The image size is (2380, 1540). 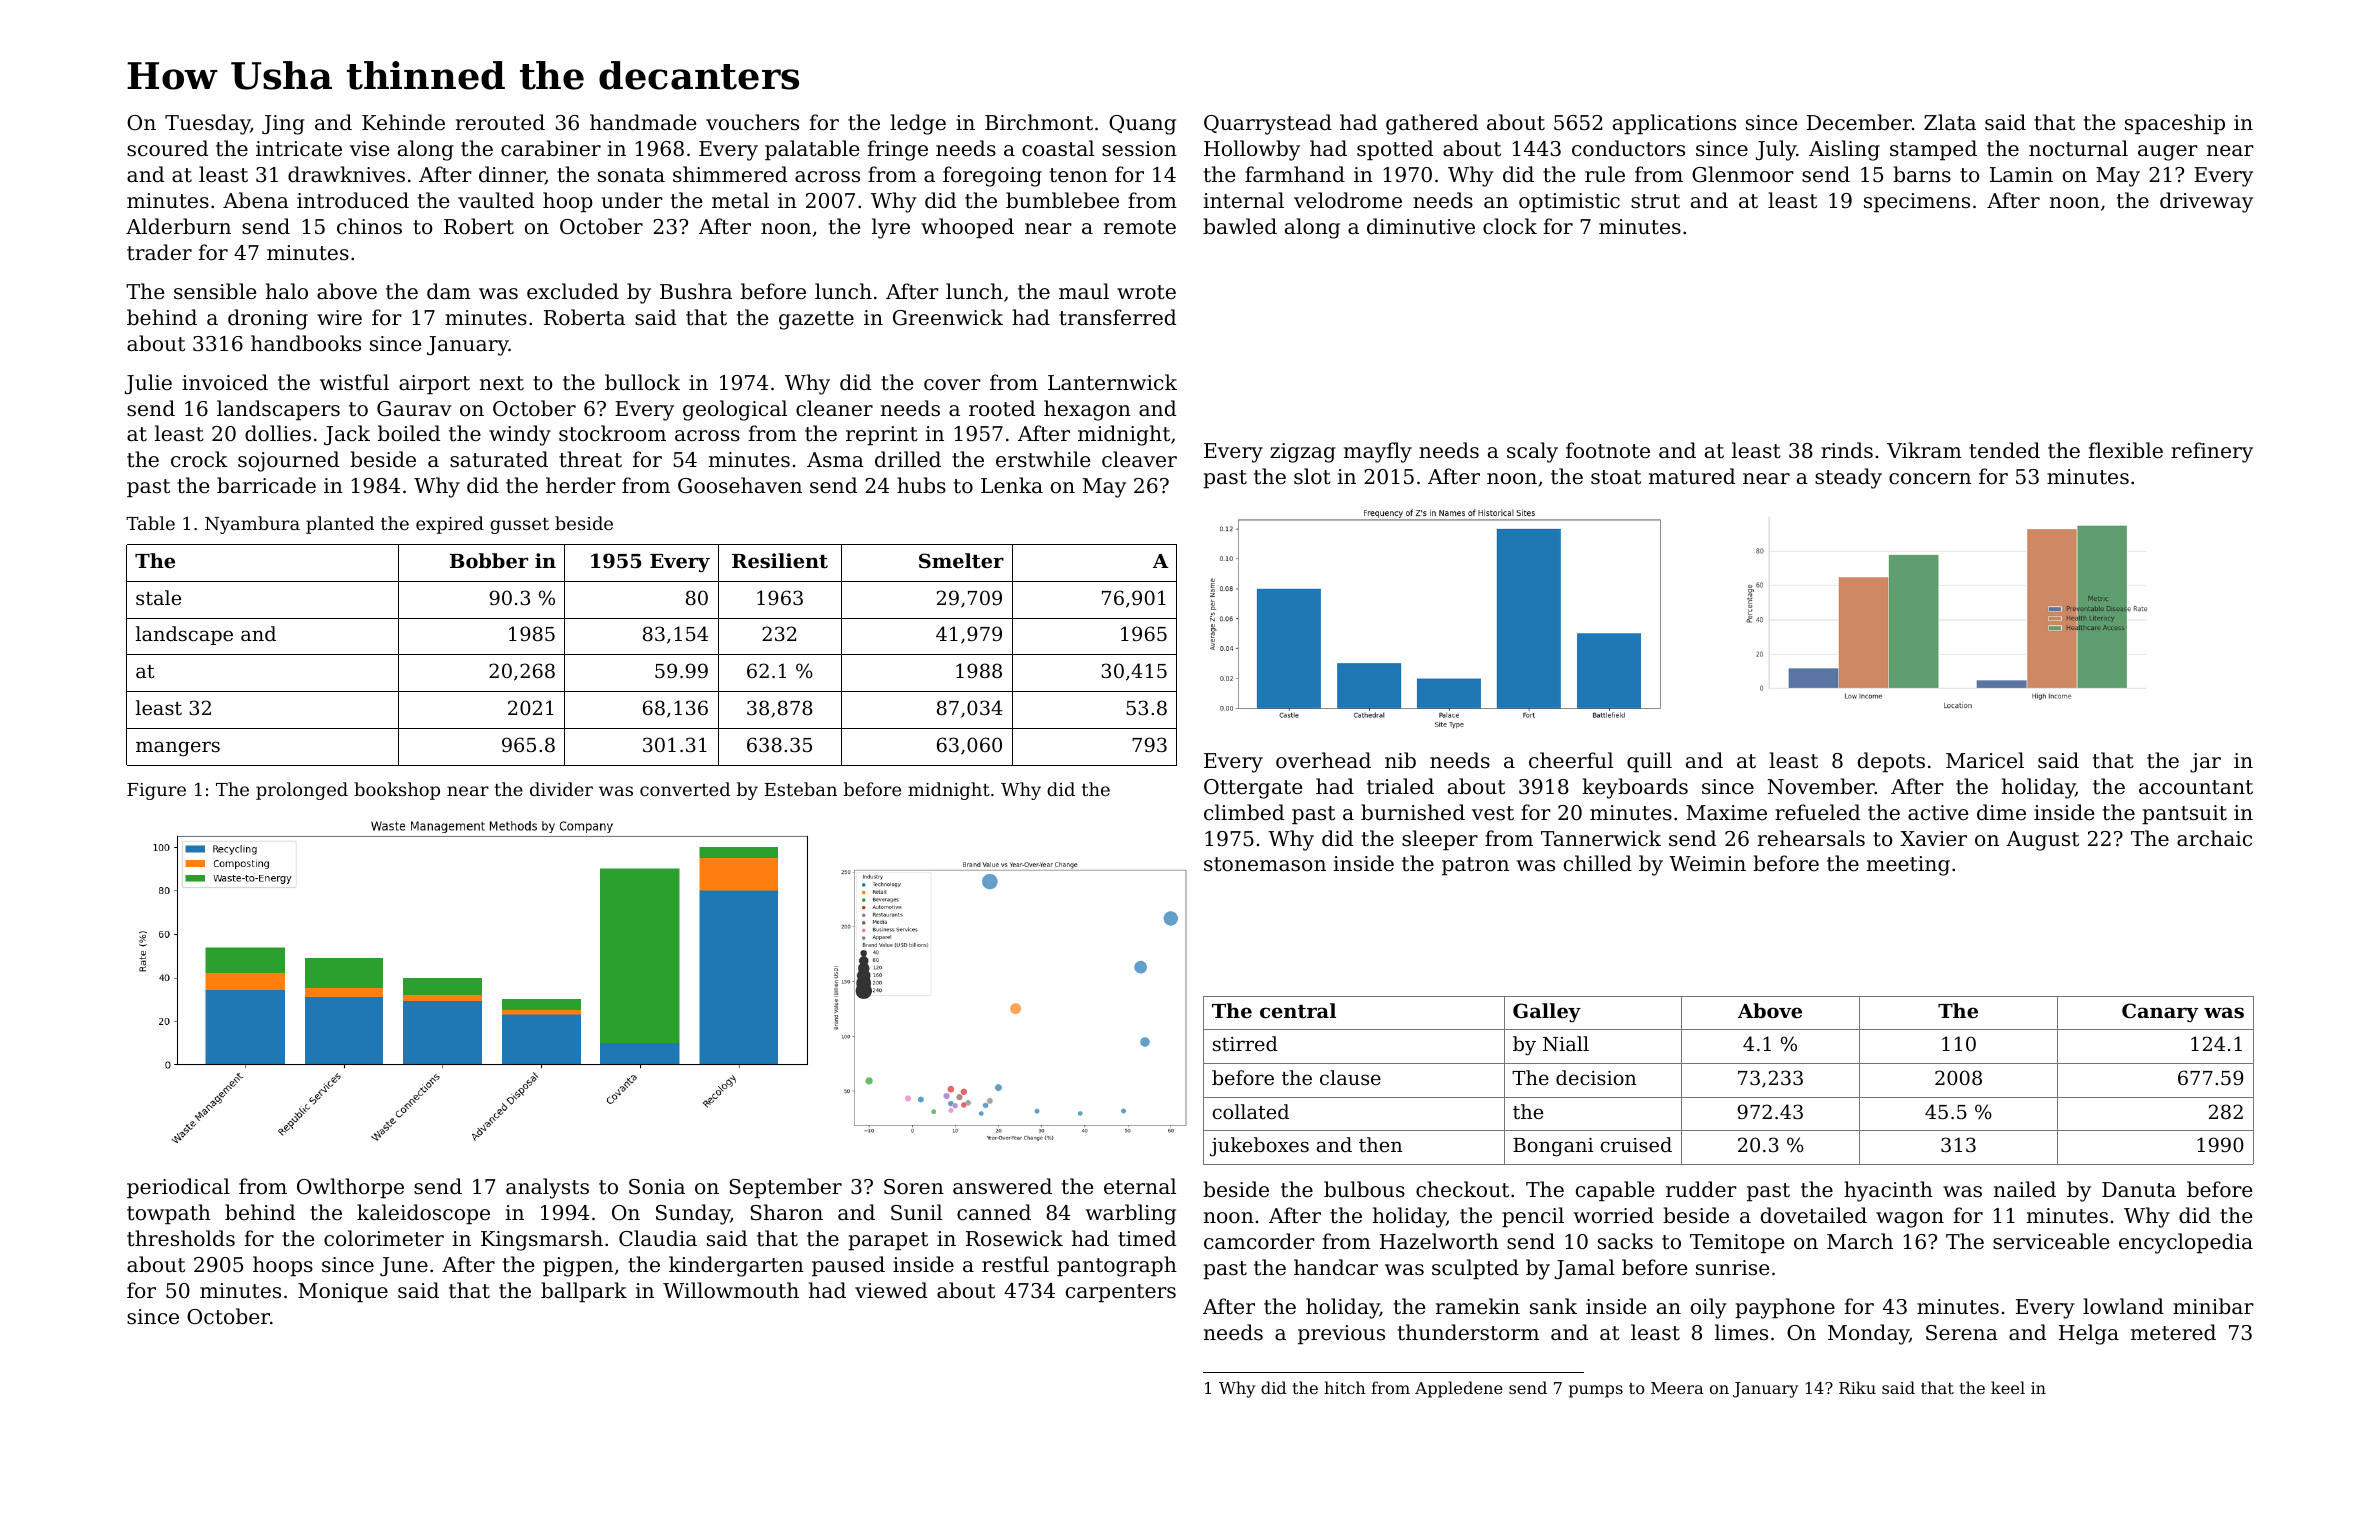 What do you see at coordinates (1674, 124) in the screenshot?
I see `applications` at bounding box center [1674, 124].
